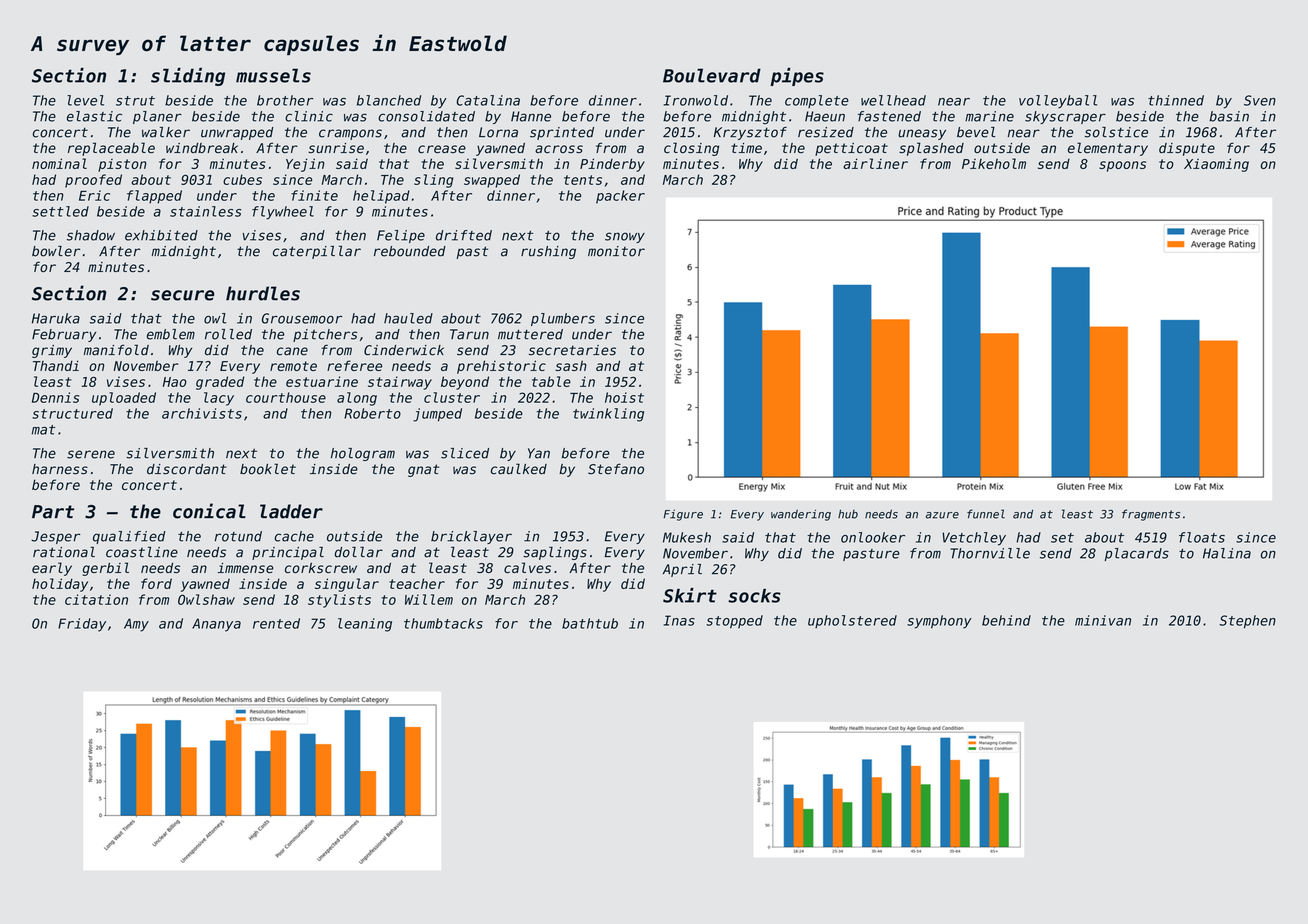 This page has width=1308, height=924. Describe the element at coordinates (1216, 165) in the page. I see `Xiaoming` at that location.
